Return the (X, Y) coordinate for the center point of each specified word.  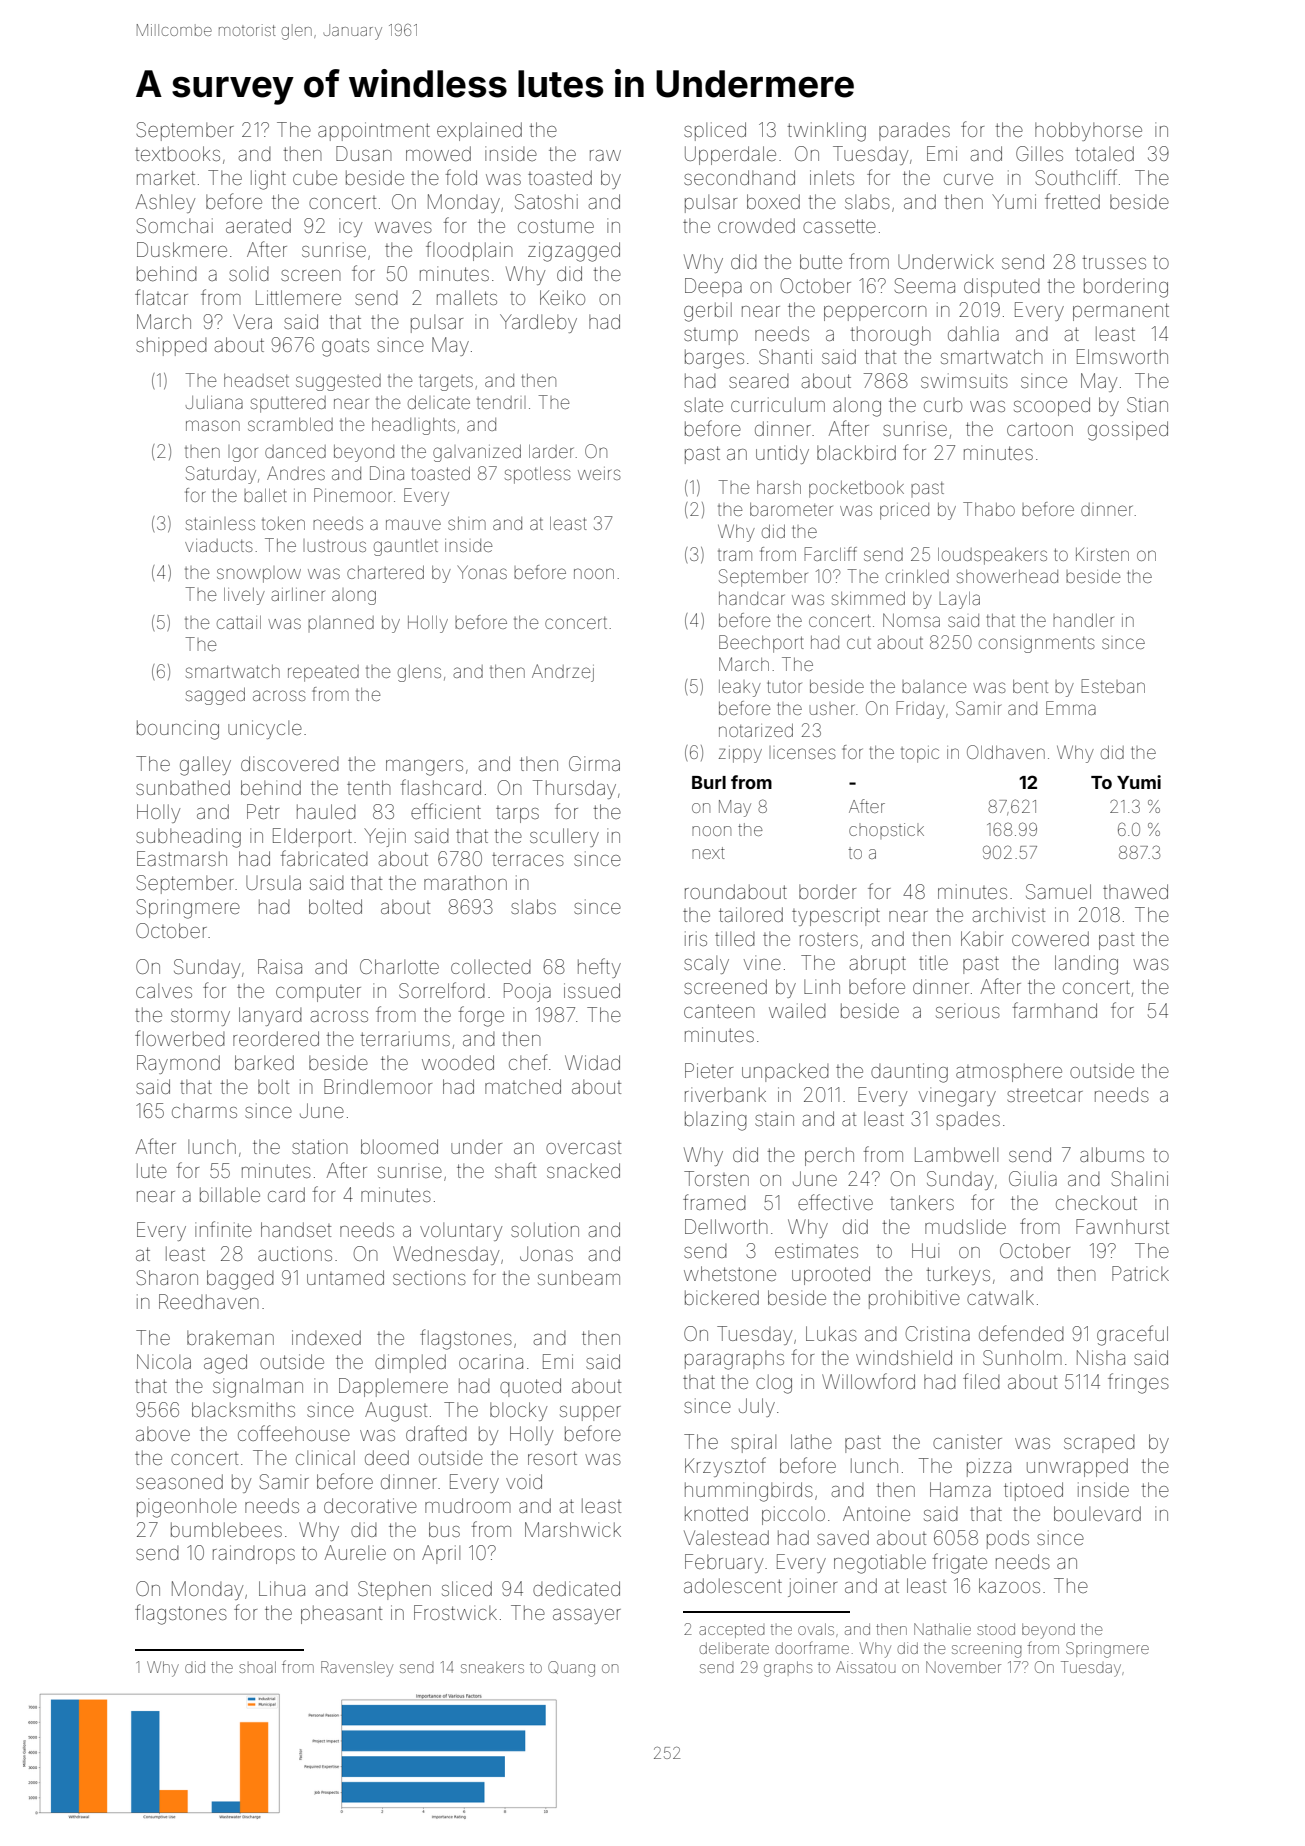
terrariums (405, 1038)
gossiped (1128, 431)
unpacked (785, 1072)
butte (821, 261)
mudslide (965, 1226)
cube (315, 177)
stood (996, 1629)
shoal (257, 1667)
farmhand (1054, 1010)
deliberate (734, 1648)
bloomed (399, 1146)
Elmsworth (1122, 356)
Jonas (546, 1253)
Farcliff (830, 554)
